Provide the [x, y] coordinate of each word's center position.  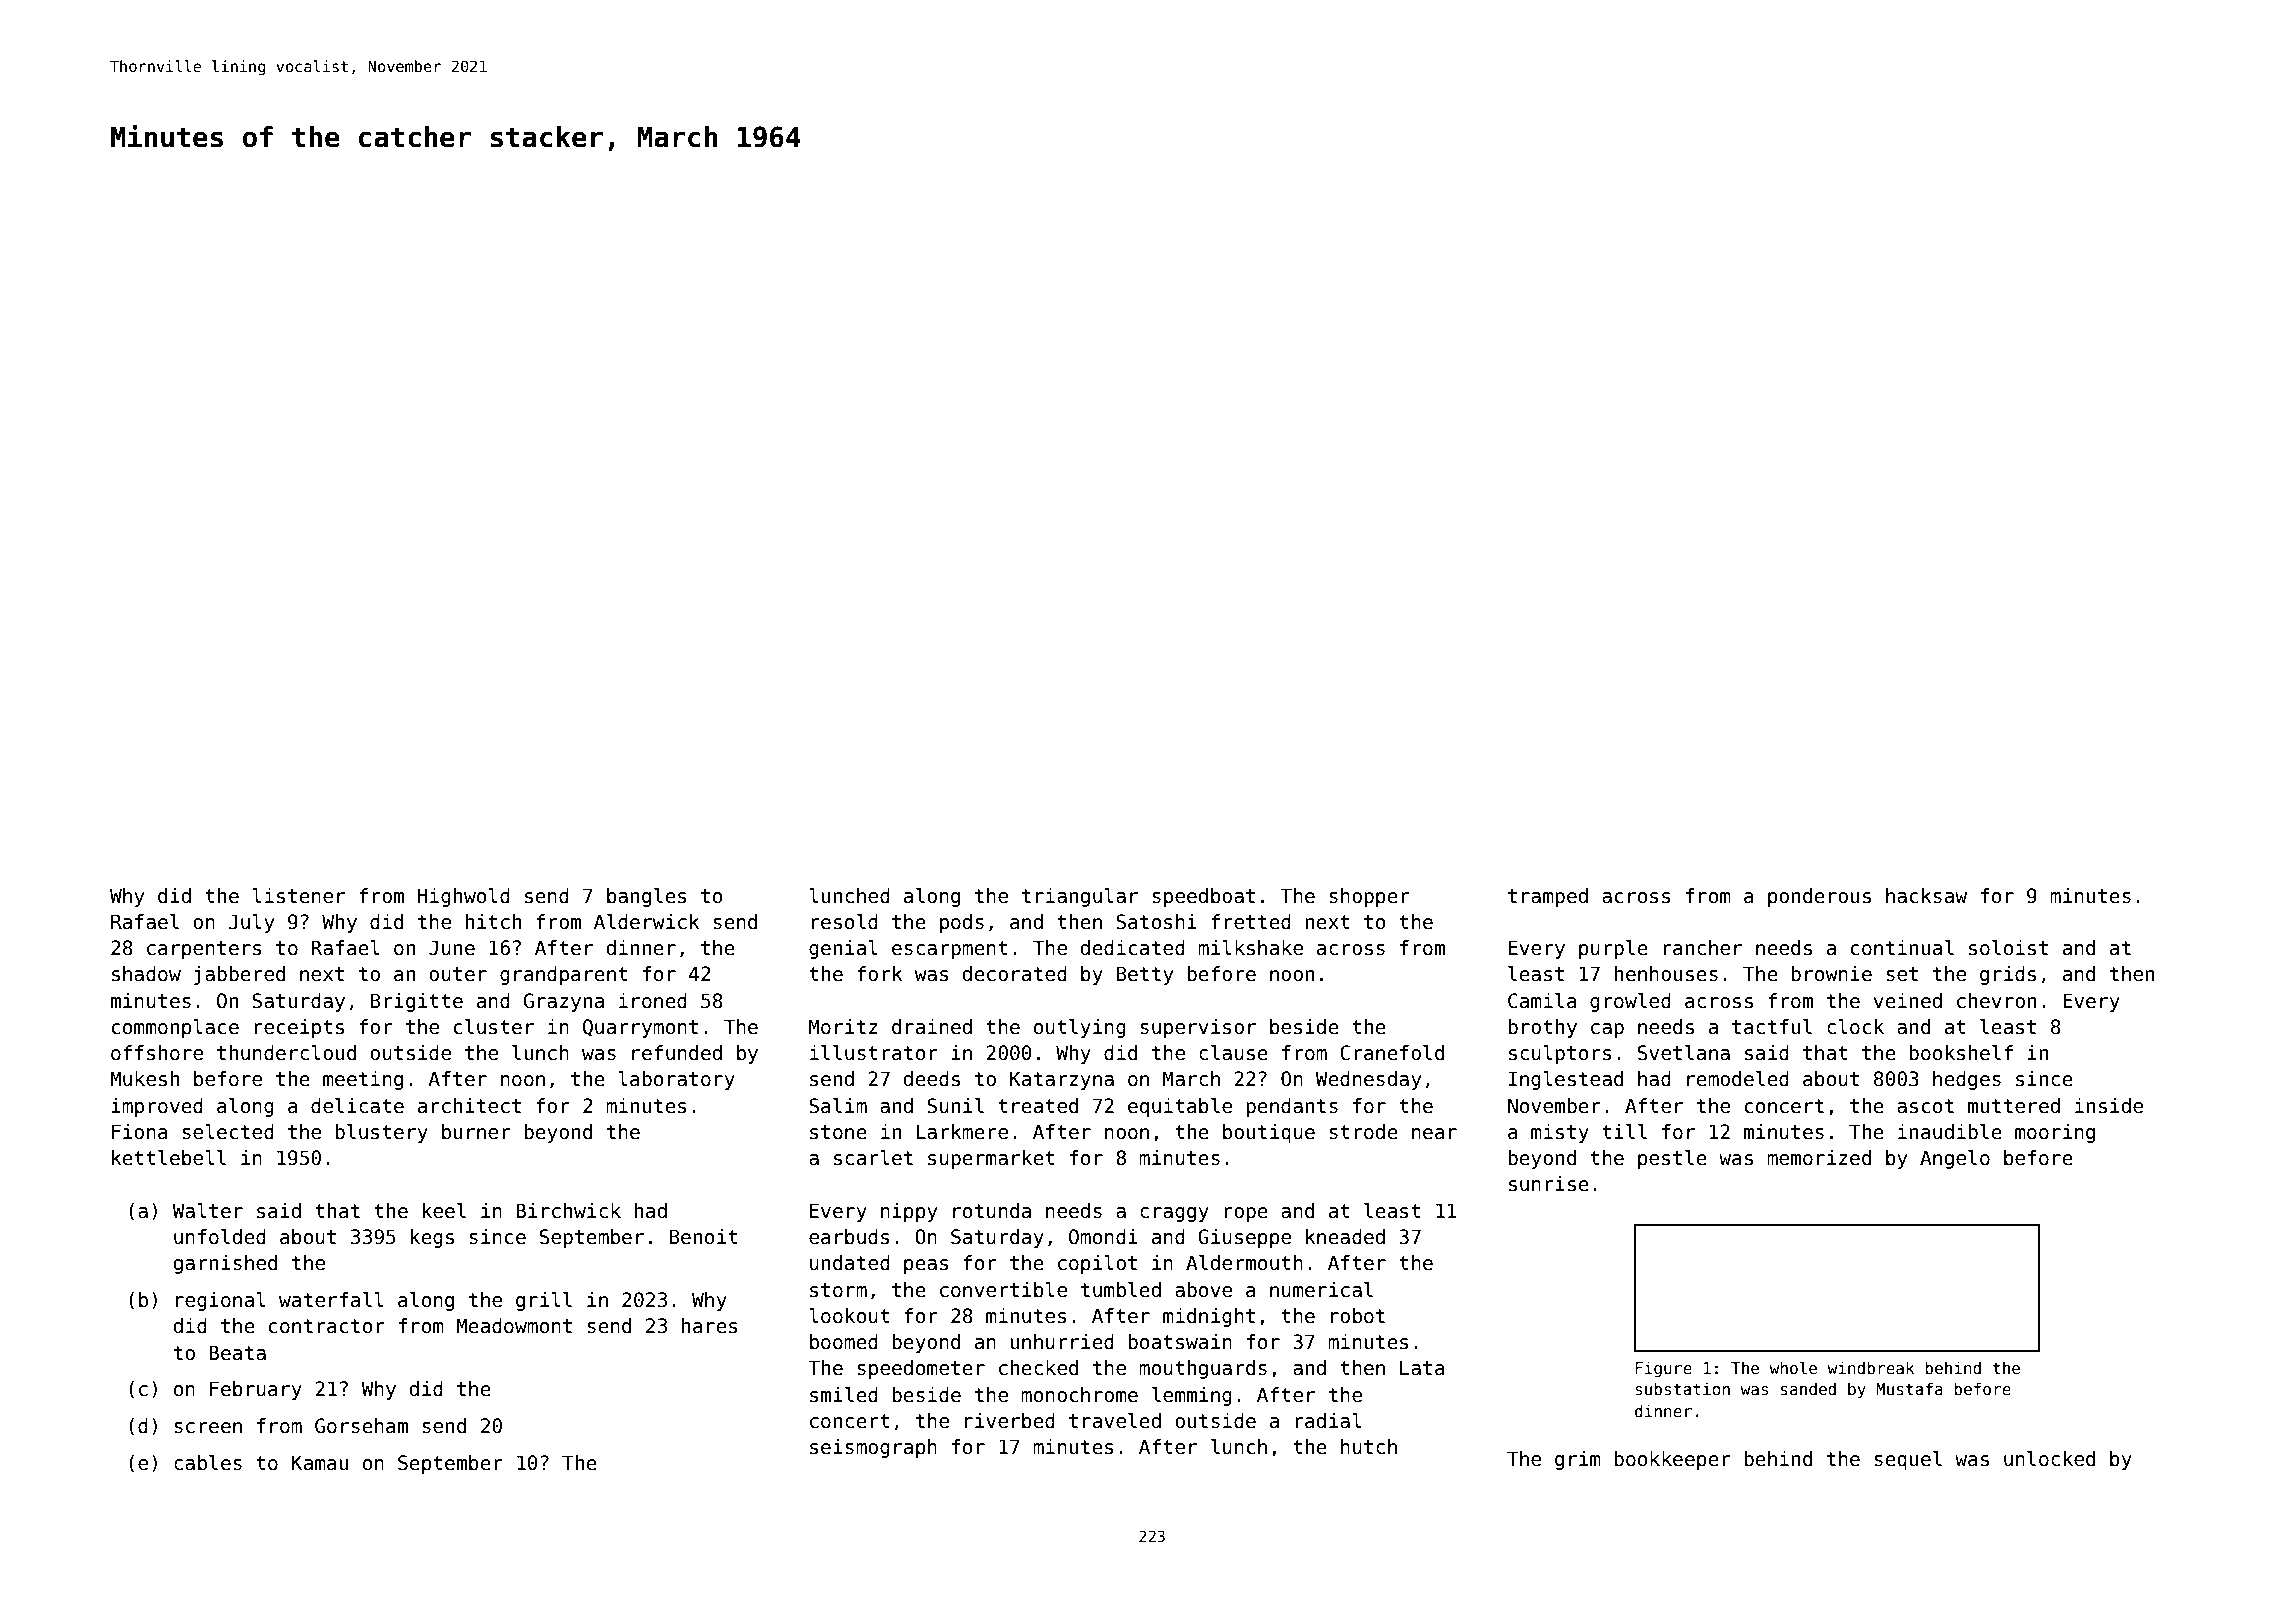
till [1624, 1131]
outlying [1080, 1028]
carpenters [204, 950]
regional [221, 1301]
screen [208, 1428]
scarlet [873, 1158]
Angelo [1955, 1159]
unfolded [220, 1237]
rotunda [992, 1211]
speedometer [921, 1369]
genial [843, 949]
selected [228, 1132]
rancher [1702, 948]
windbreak [1870, 1367]
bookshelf [1961, 1053]
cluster [494, 1027]
